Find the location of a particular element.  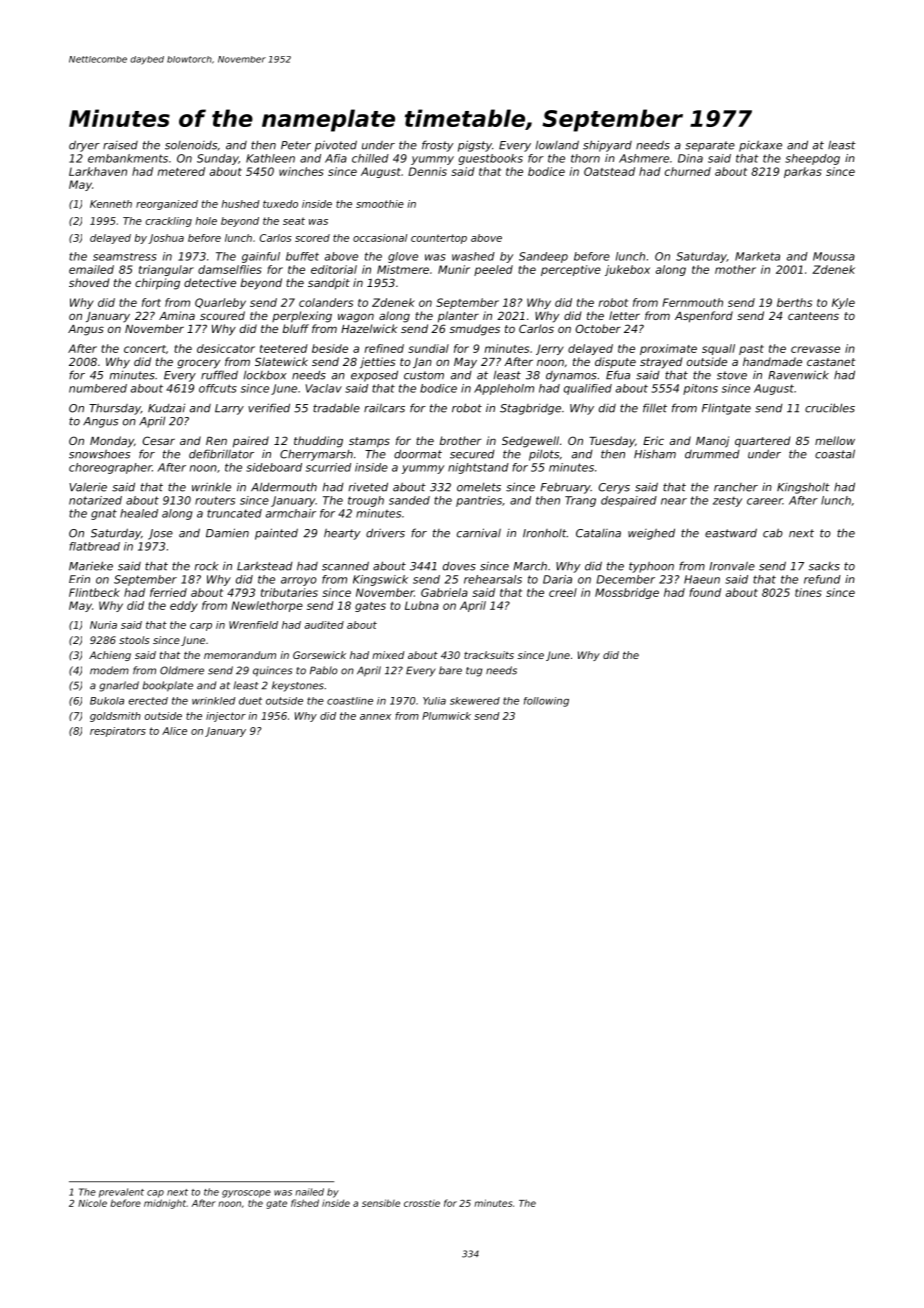

following is located at coordinates (546, 702).
